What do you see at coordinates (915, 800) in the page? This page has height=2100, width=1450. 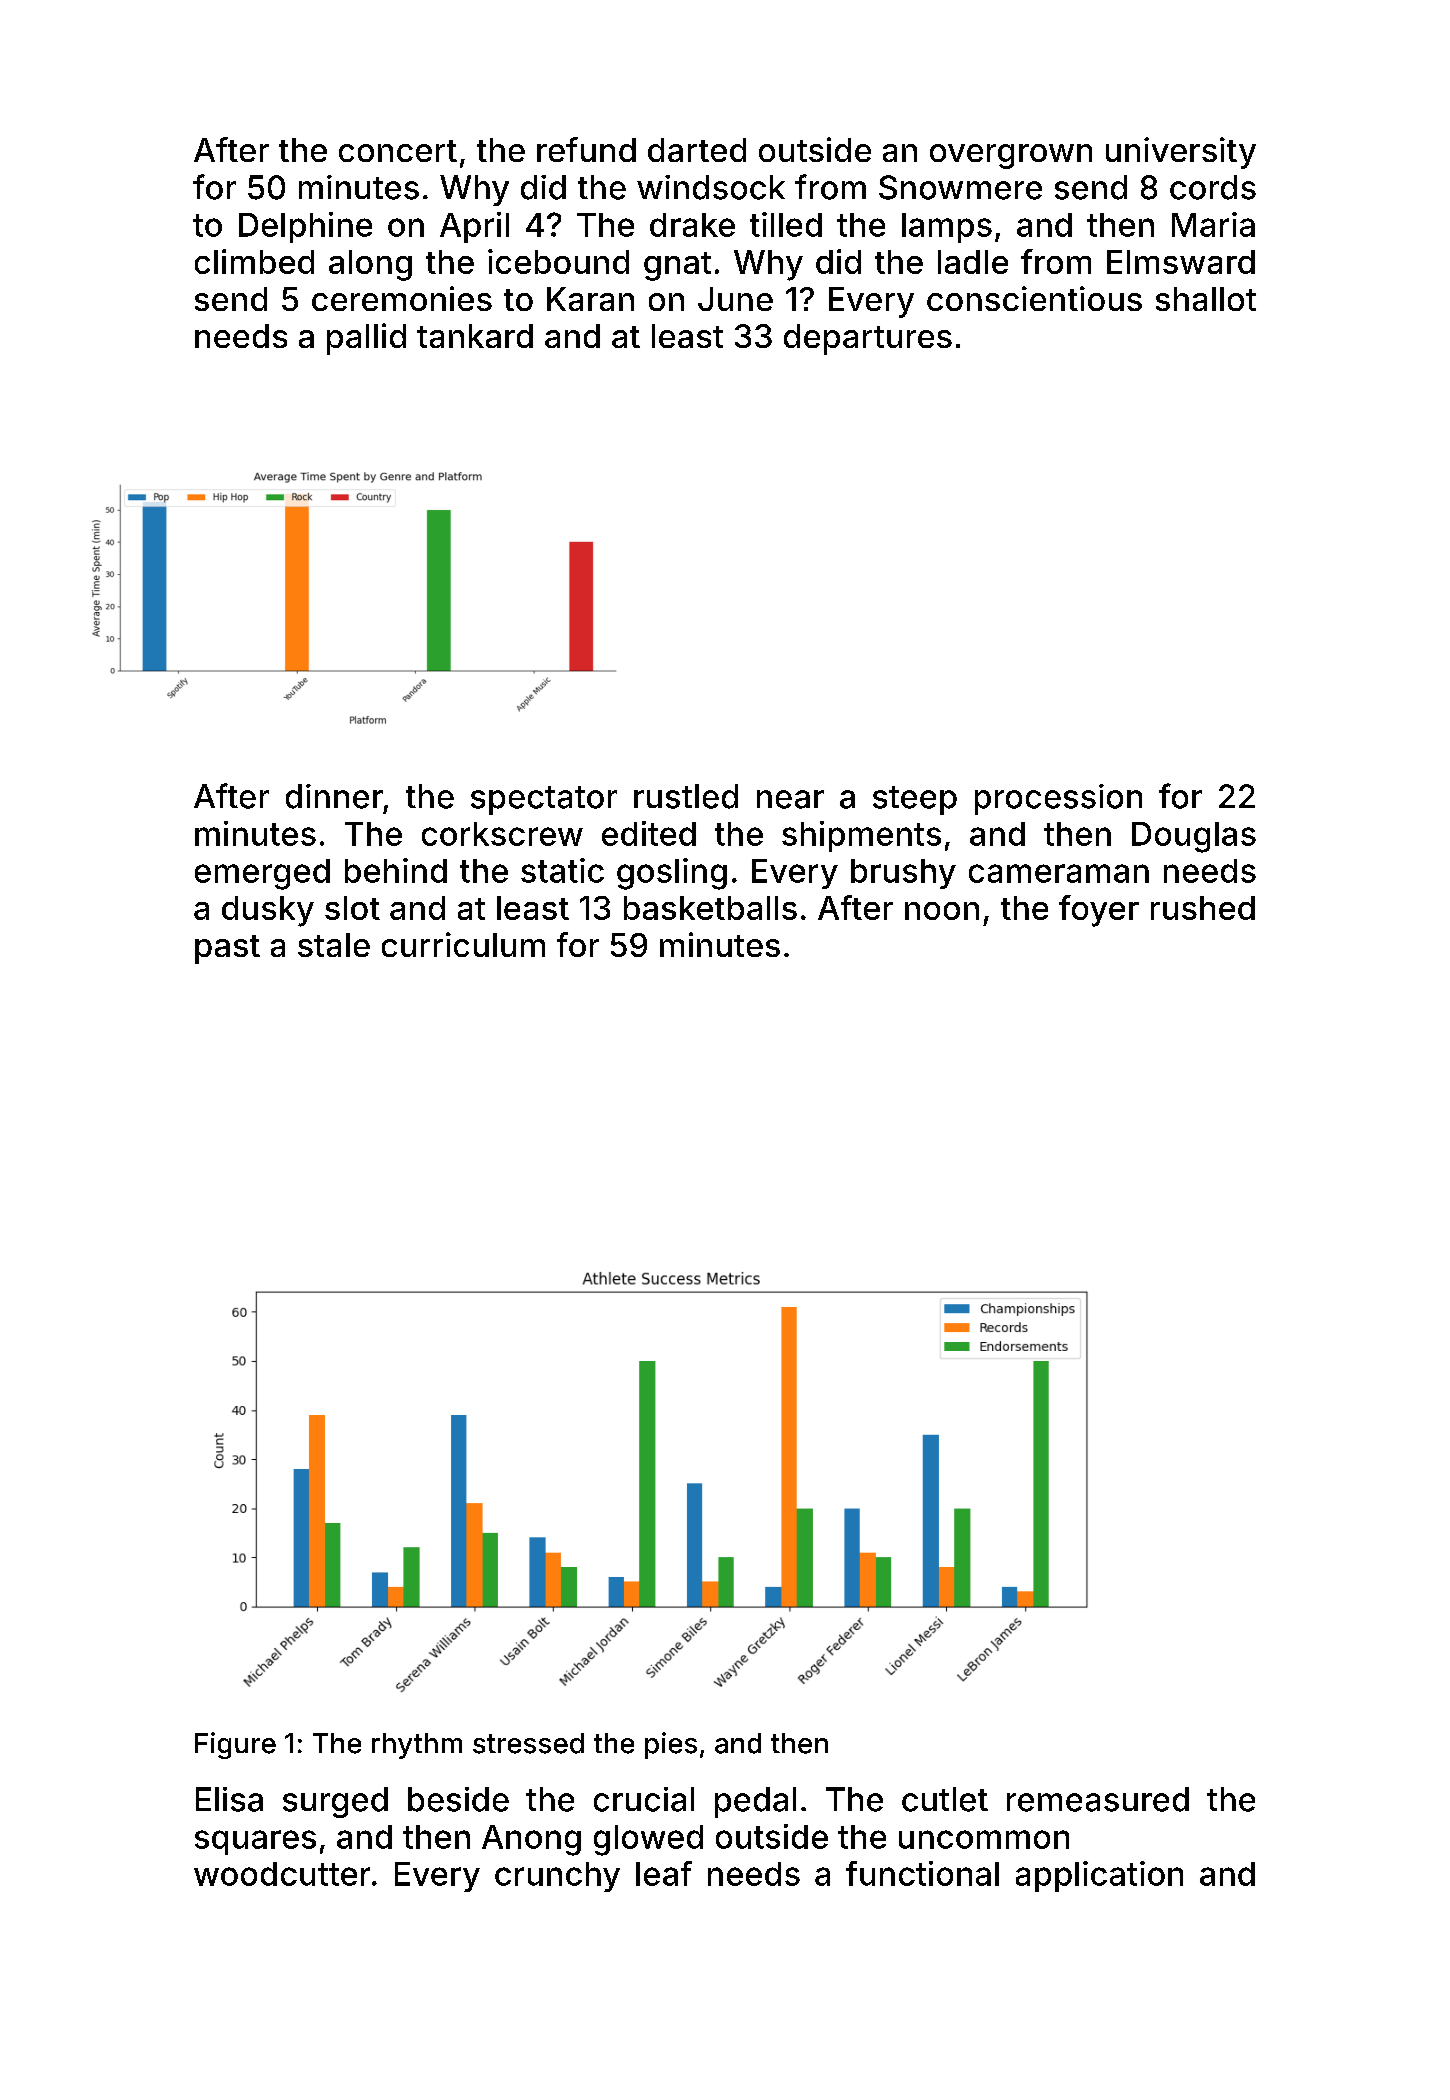 I see `steep` at bounding box center [915, 800].
